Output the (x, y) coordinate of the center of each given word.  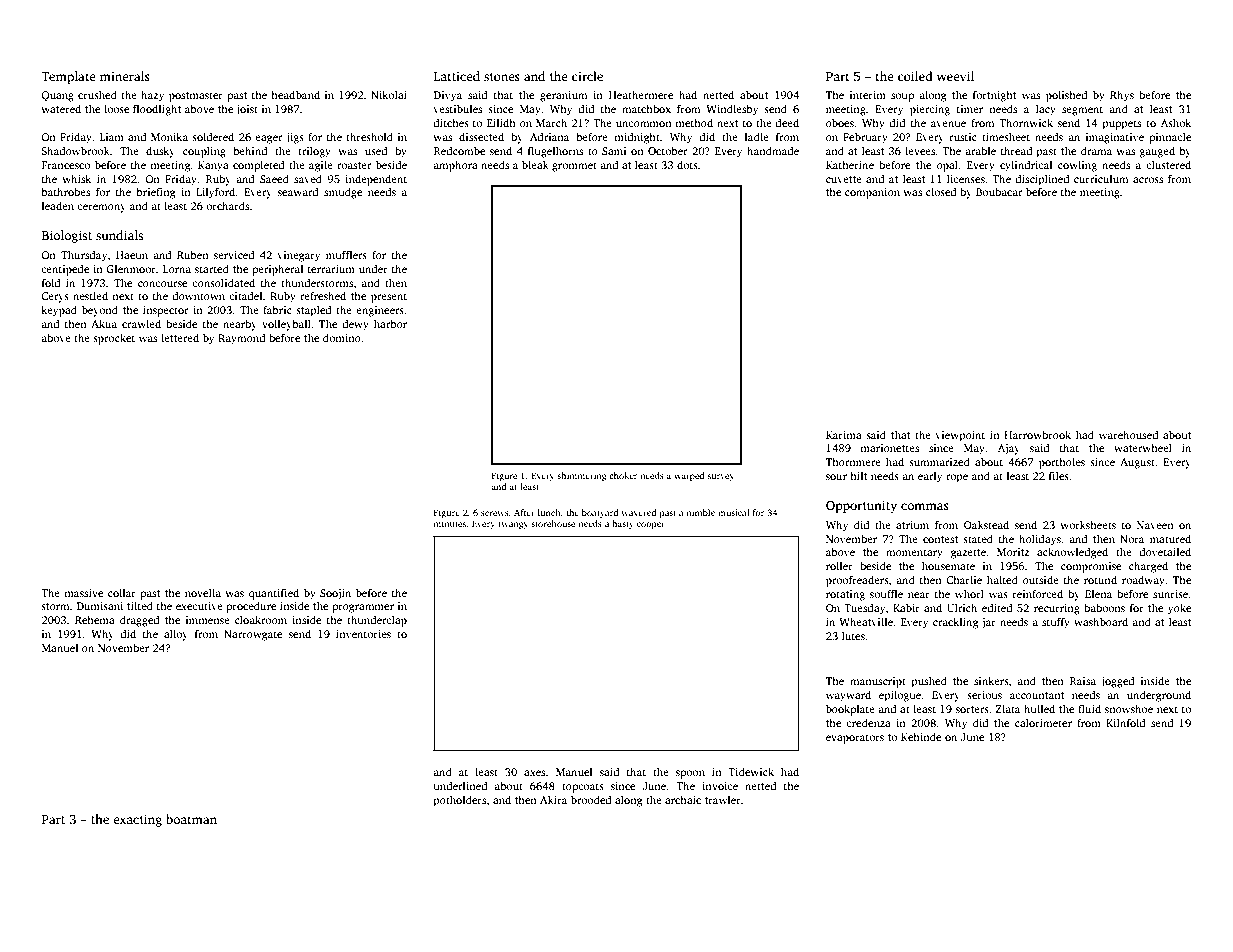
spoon (690, 774)
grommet (574, 167)
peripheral (277, 270)
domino (342, 337)
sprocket (114, 339)
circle (587, 76)
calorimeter (1043, 722)
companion (872, 193)
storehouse (553, 523)
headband (295, 94)
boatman (191, 819)
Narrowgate (253, 635)
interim (868, 95)
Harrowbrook (1037, 434)
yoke (1179, 609)
